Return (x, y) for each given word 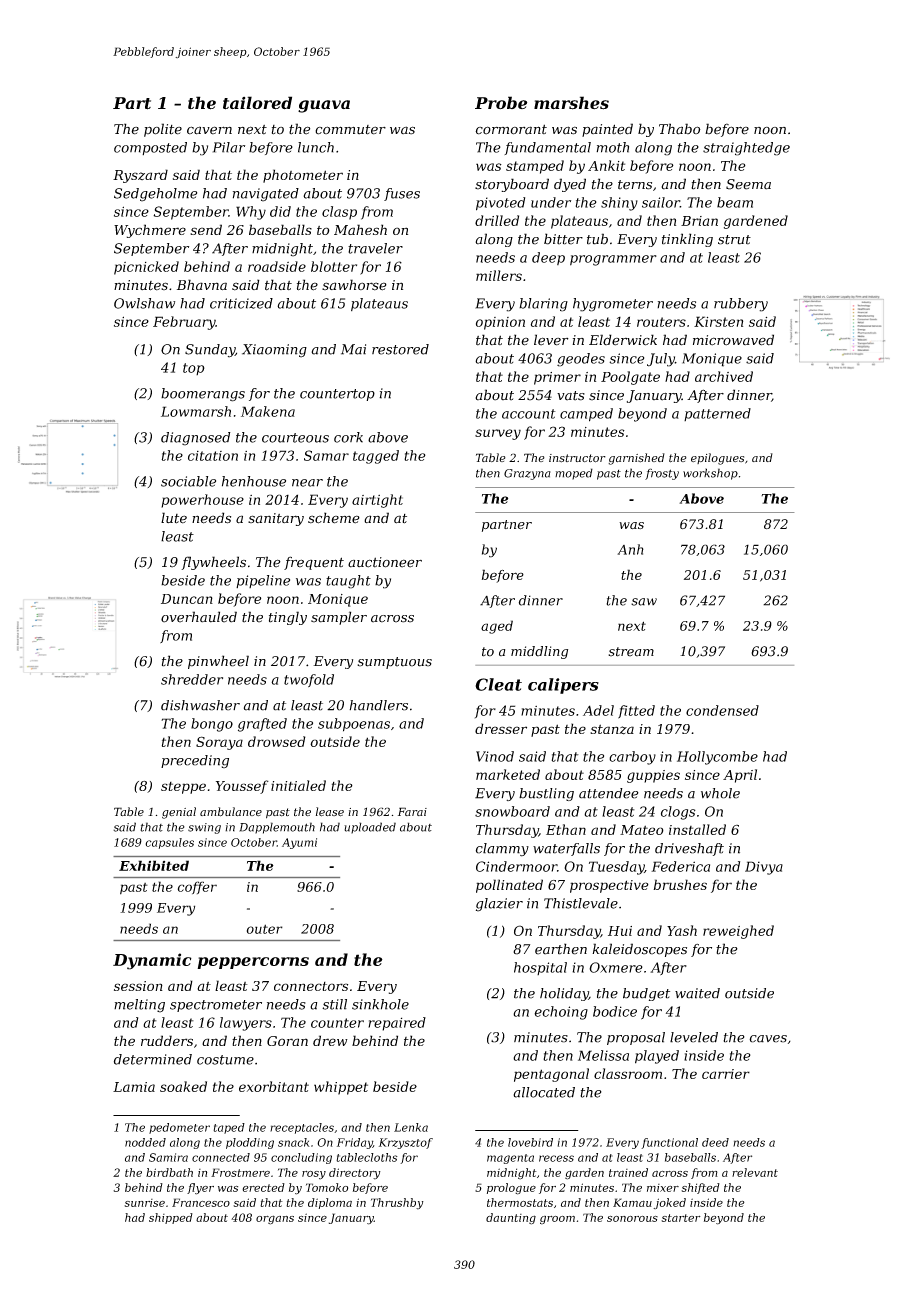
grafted (262, 725)
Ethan (566, 829)
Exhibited (154, 865)
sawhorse (354, 285)
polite (163, 130)
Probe (501, 102)
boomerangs (203, 395)
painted (607, 130)
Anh (630, 549)
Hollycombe (717, 758)
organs (275, 1220)
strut (734, 240)
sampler (339, 618)
